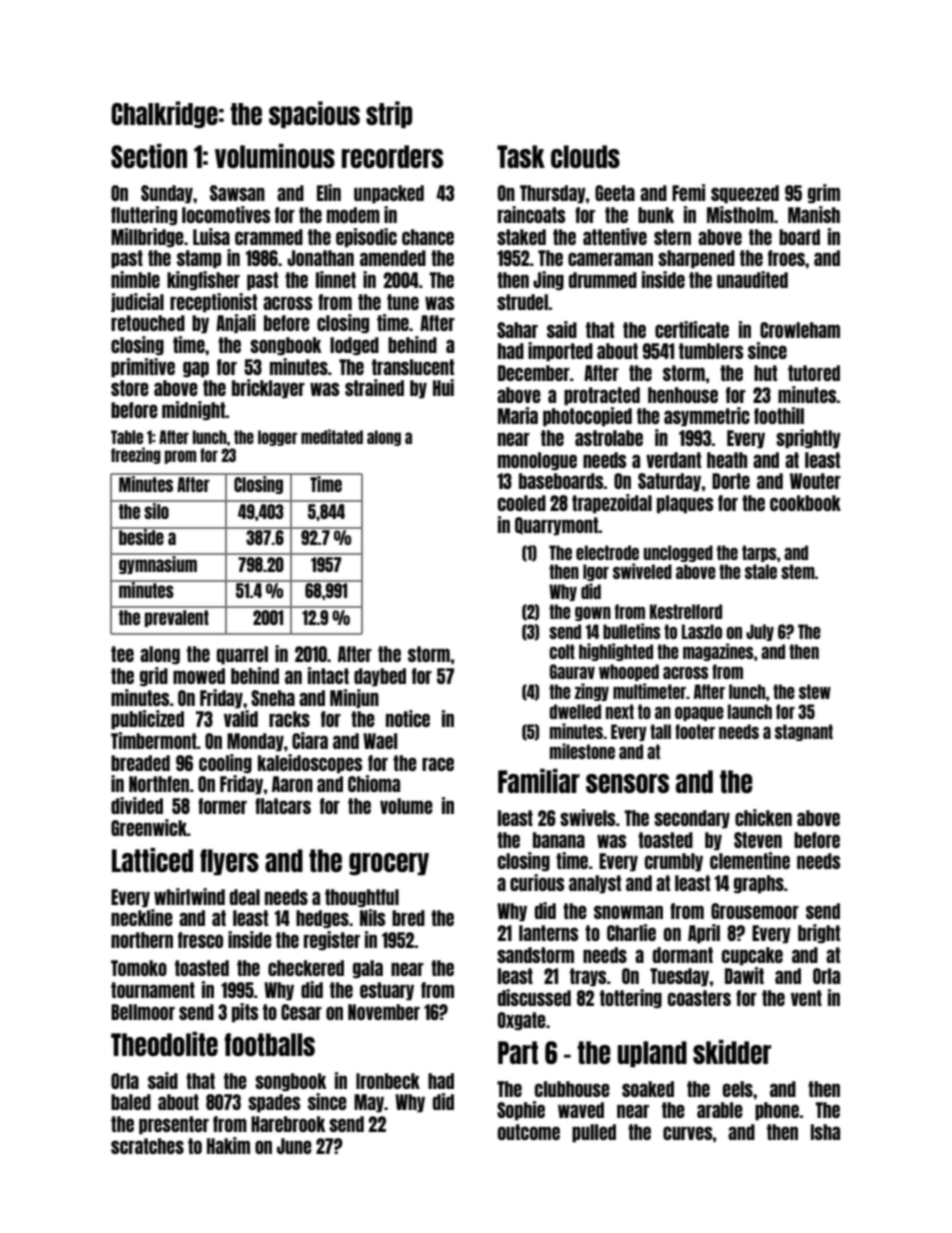  I want to click on recorders, so click(392, 156).
